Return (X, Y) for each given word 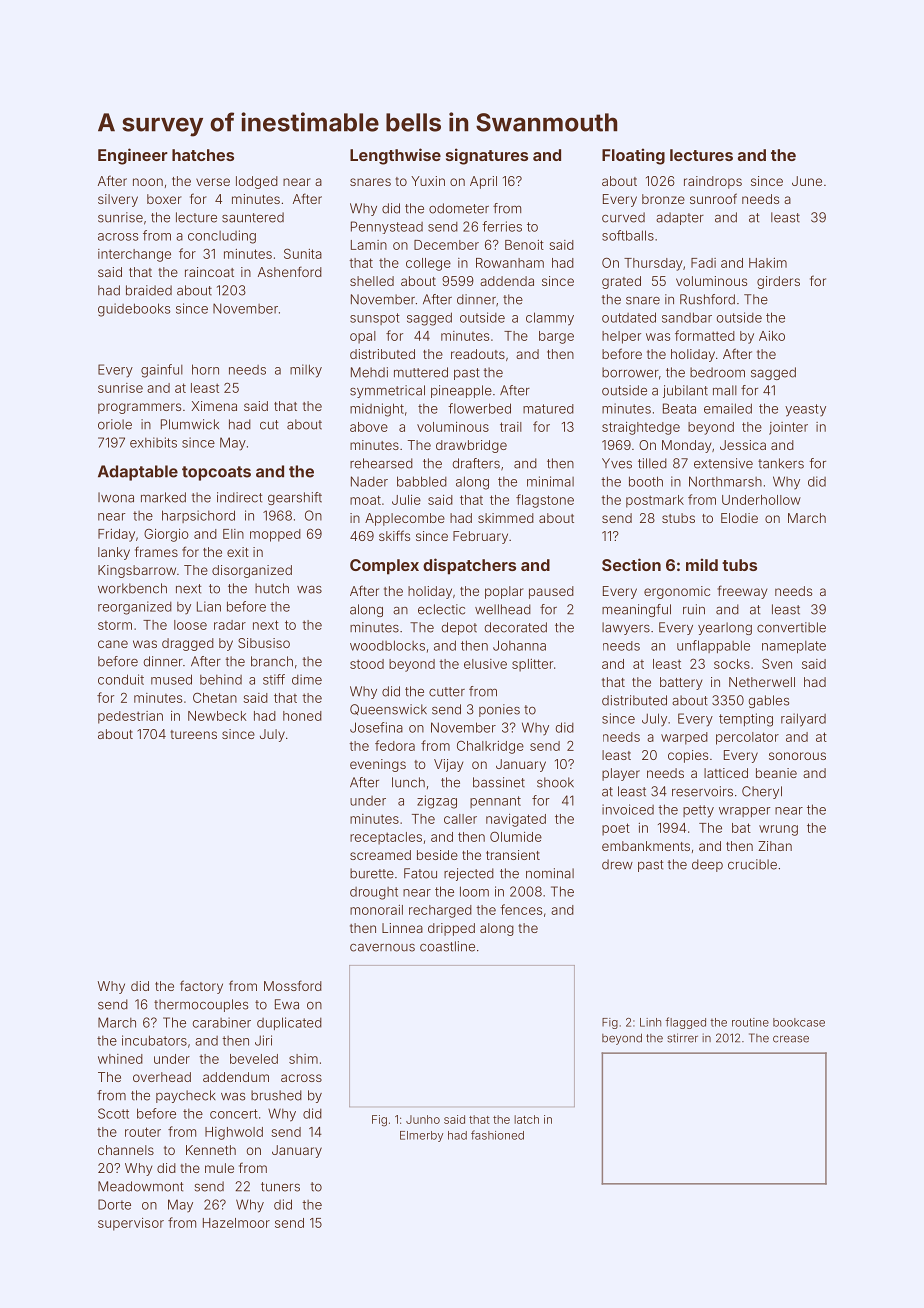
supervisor (131, 1224)
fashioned (497, 1135)
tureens (193, 734)
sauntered (253, 217)
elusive (485, 664)
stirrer (682, 1038)
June (807, 181)
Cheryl (762, 792)
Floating (633, 156)
